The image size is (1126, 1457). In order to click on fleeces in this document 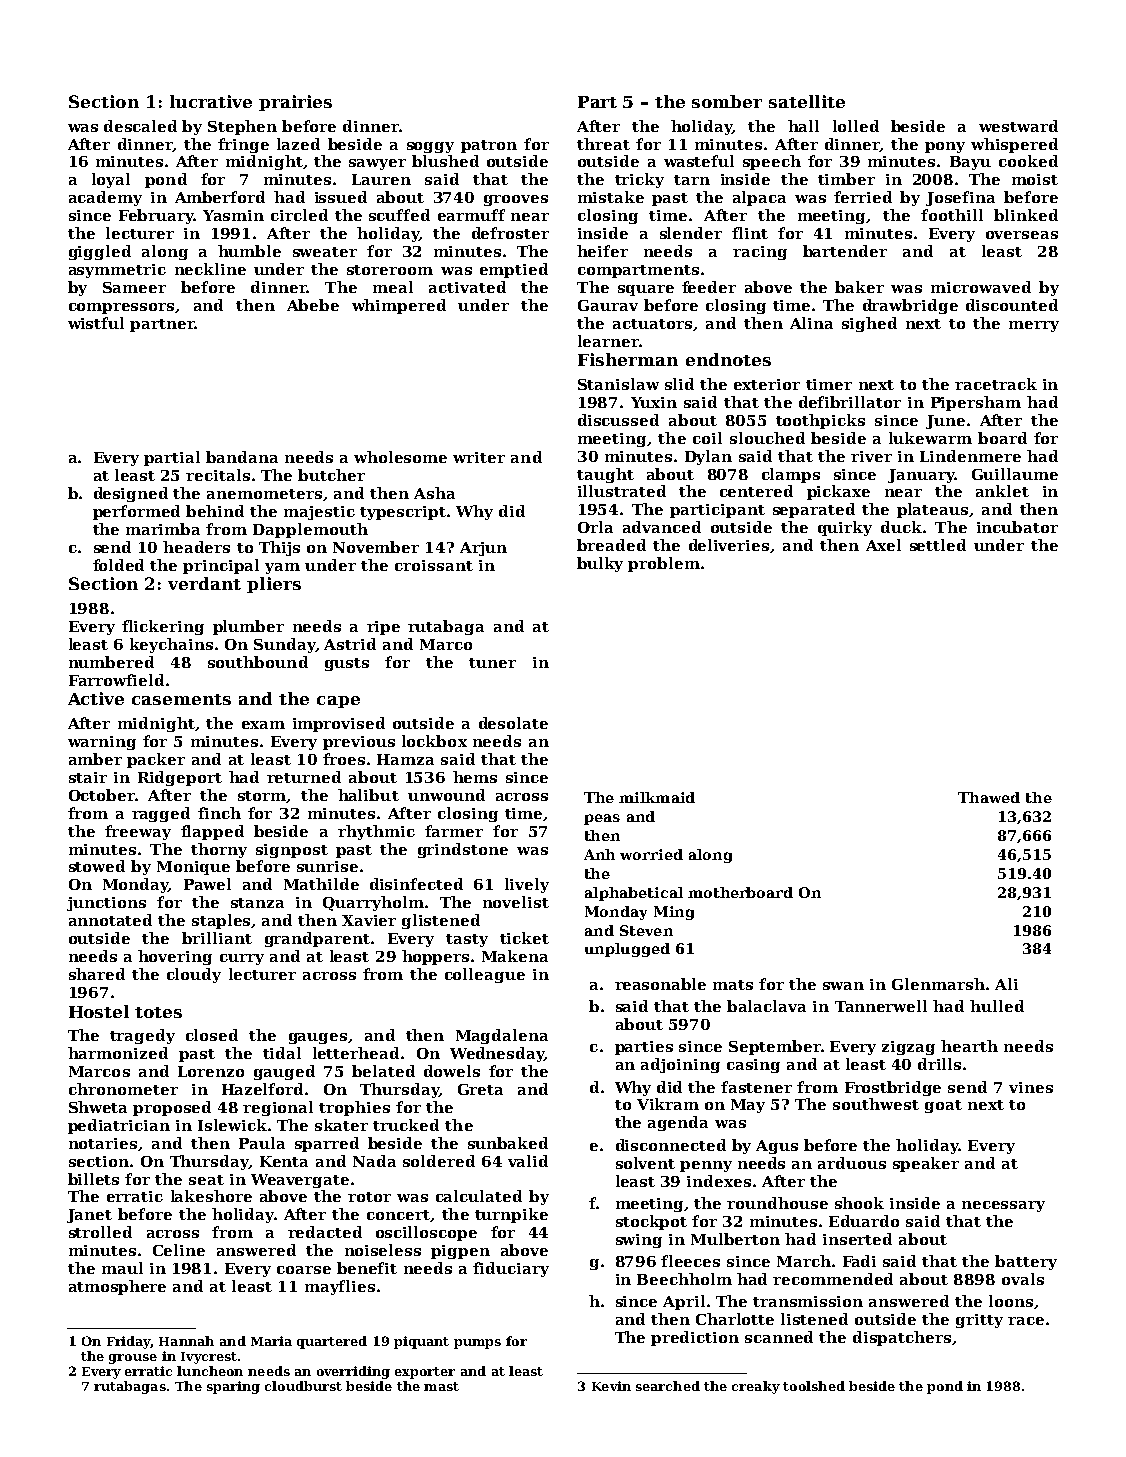, I will do `click(690, 1261)`.
